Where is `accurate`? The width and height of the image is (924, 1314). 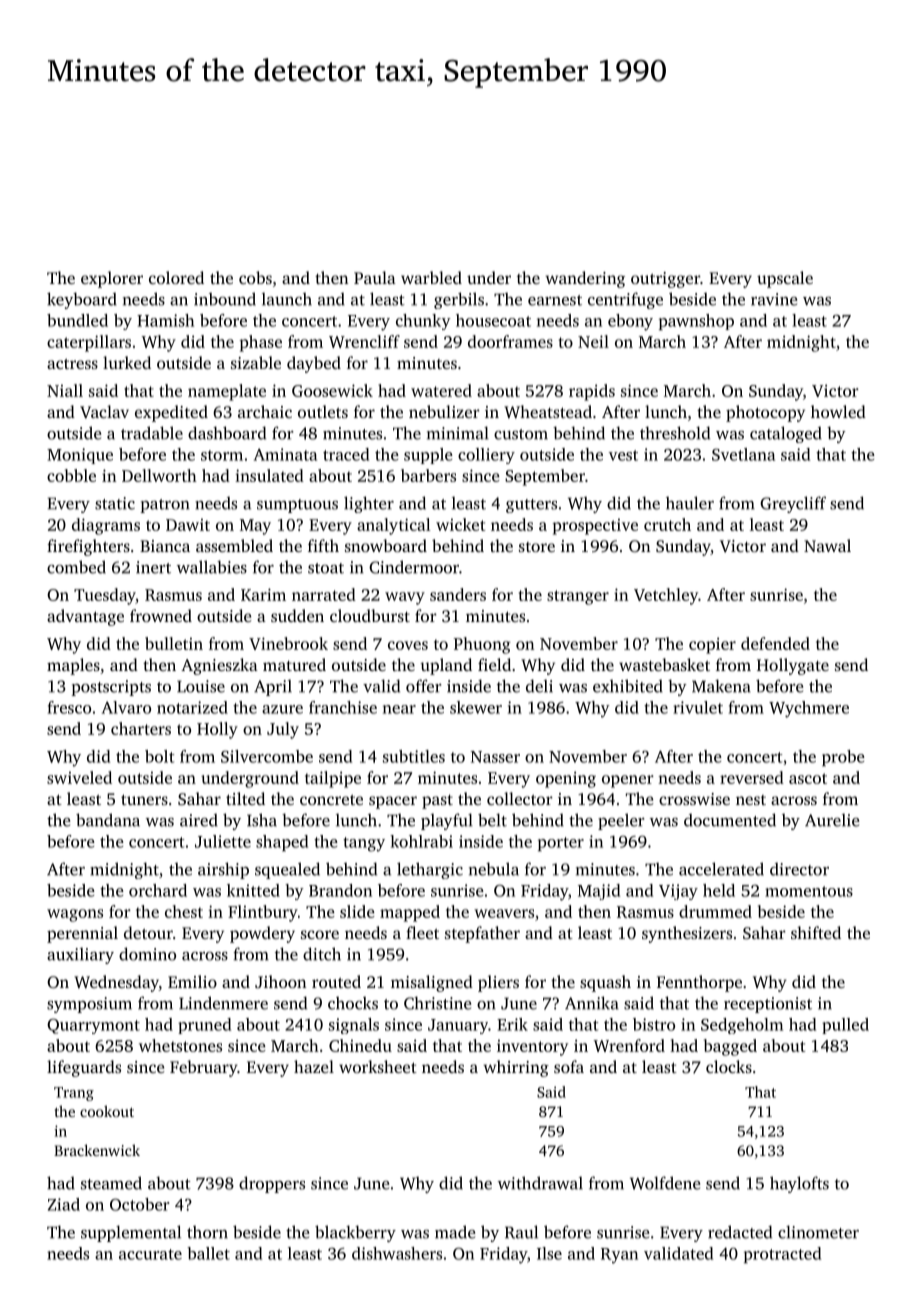 accurate is located at coordinates (150, 1254).
